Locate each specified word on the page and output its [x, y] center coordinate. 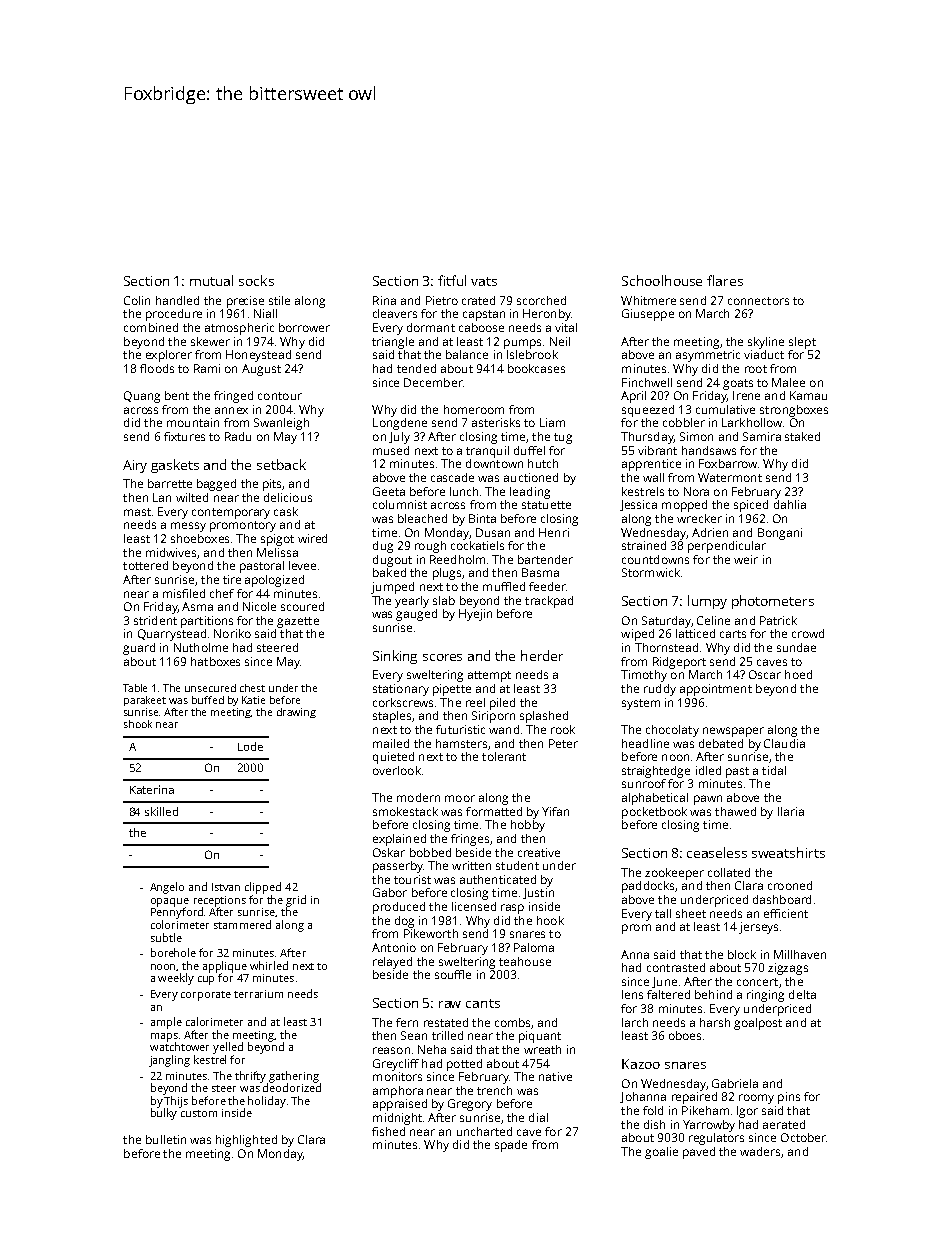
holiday [267, 1102]
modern [418, 797]
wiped [637, 635]
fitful [452, 280]
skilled [161, 811]
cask [286, 511]
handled [177, 300]
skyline [766, 343]
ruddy [660, 690]
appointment [716, 690]
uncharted [484, 1131]
